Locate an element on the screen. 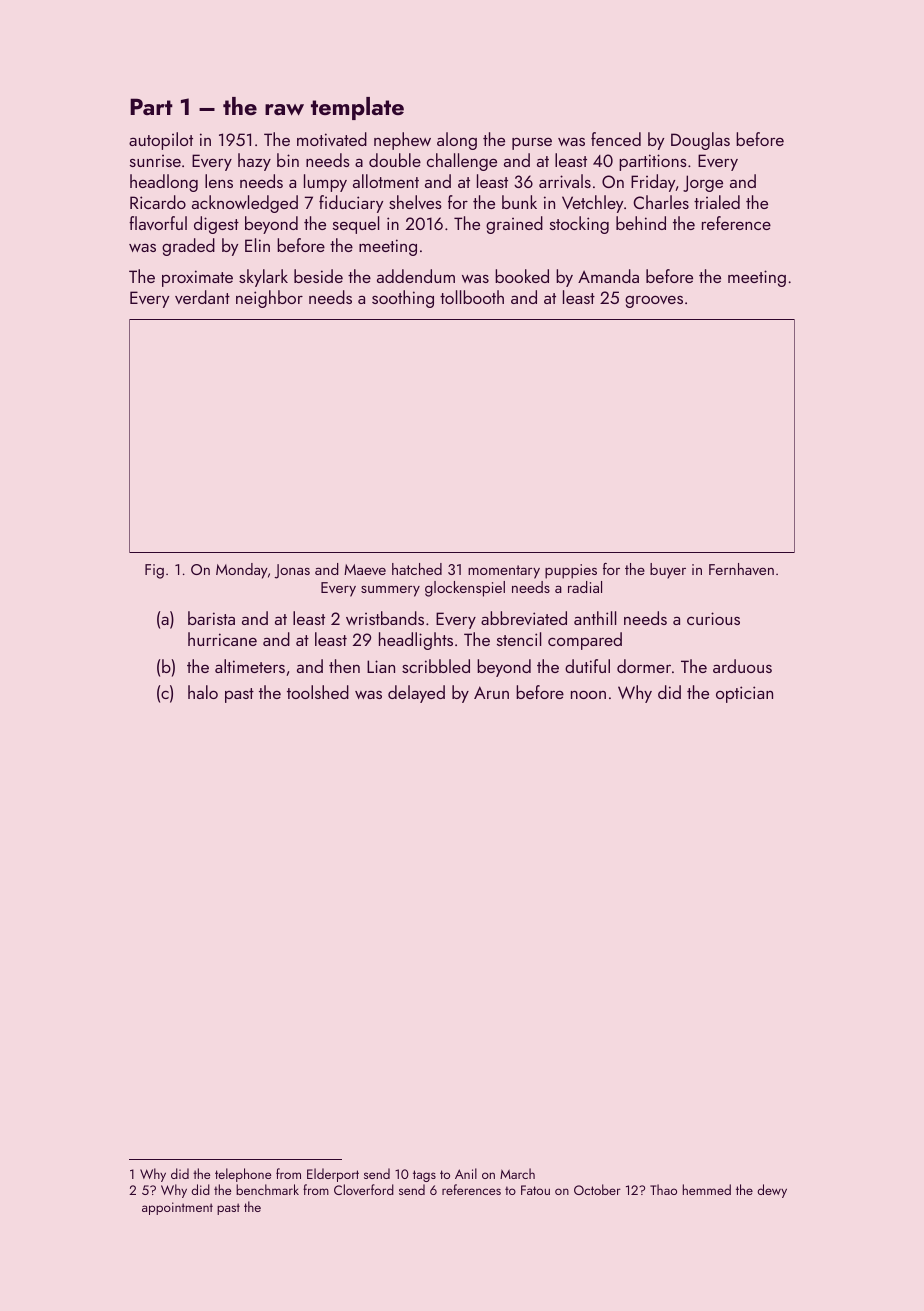 Image resolution: width=924 pixels, height=1311 pixels. appointment is located at coordinates (177, 1208).
